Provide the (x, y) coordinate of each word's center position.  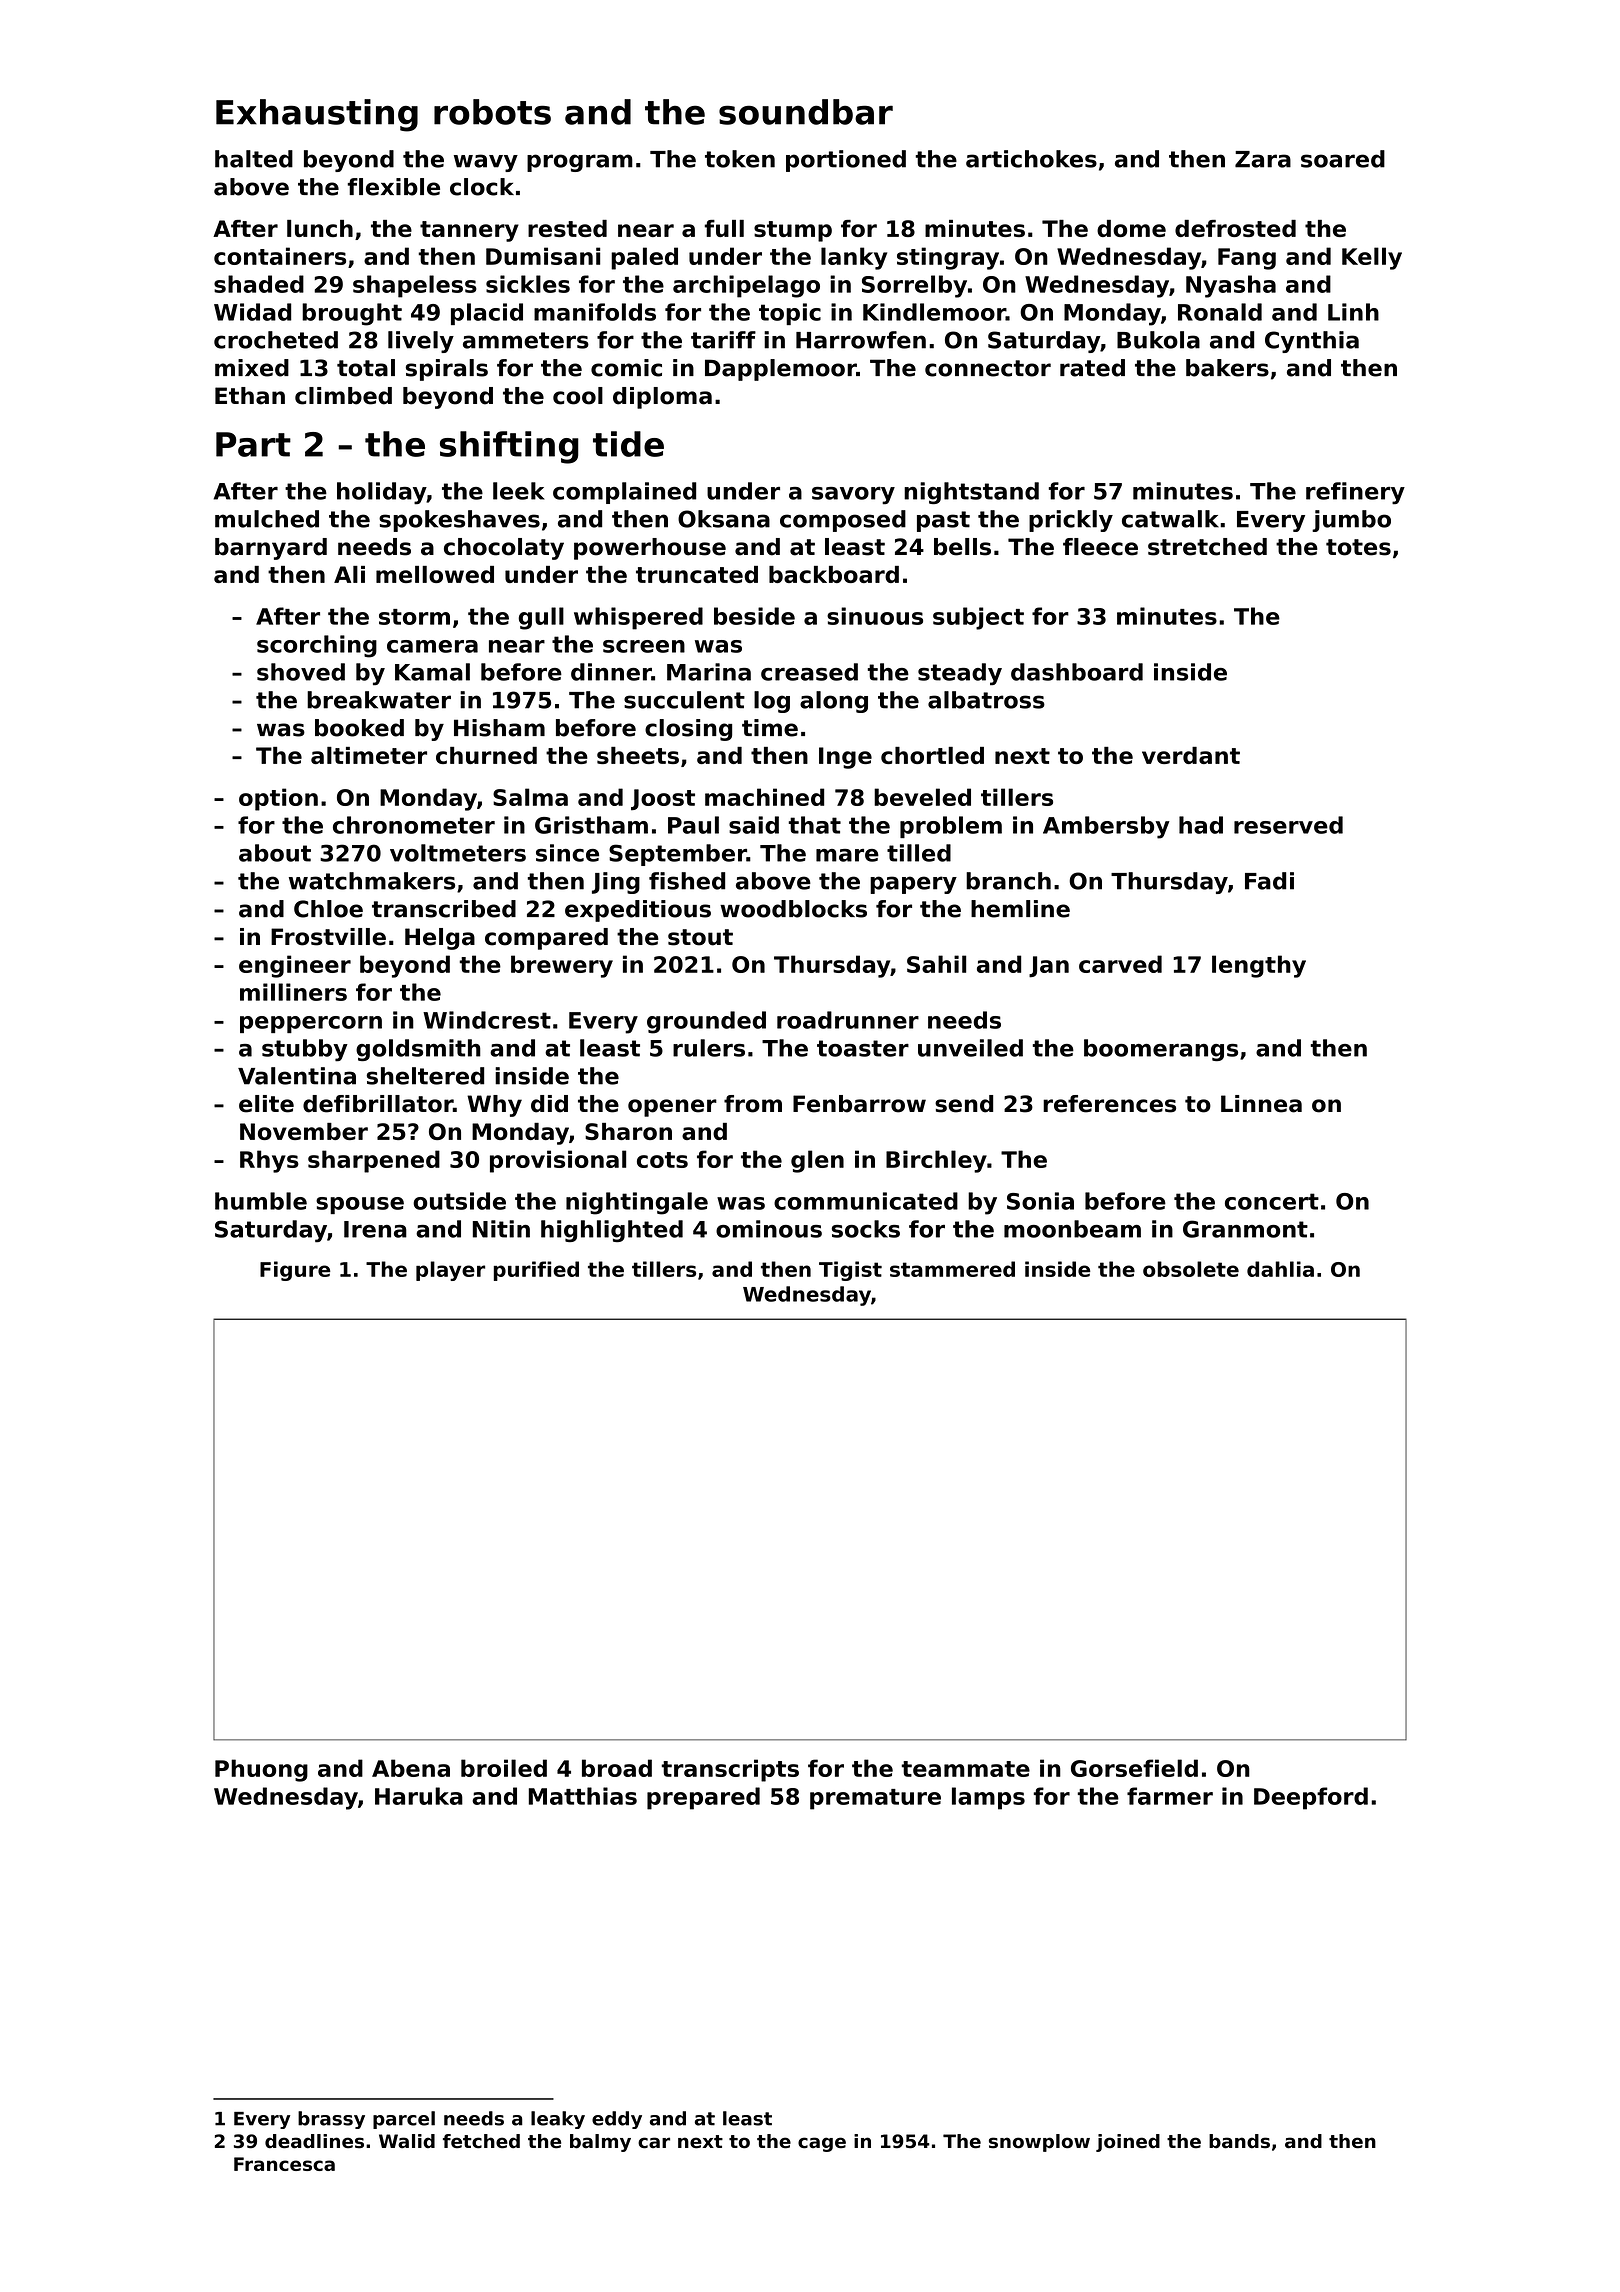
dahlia (1280, 1269)
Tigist (850, 1271)
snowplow (1039, 2143)
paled (644, 258)
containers (280, 256)
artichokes (1031, 159)
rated (1092, 368)
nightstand (971, 493)
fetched (481, 2141)
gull (541, 618)
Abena (411, 1768)
